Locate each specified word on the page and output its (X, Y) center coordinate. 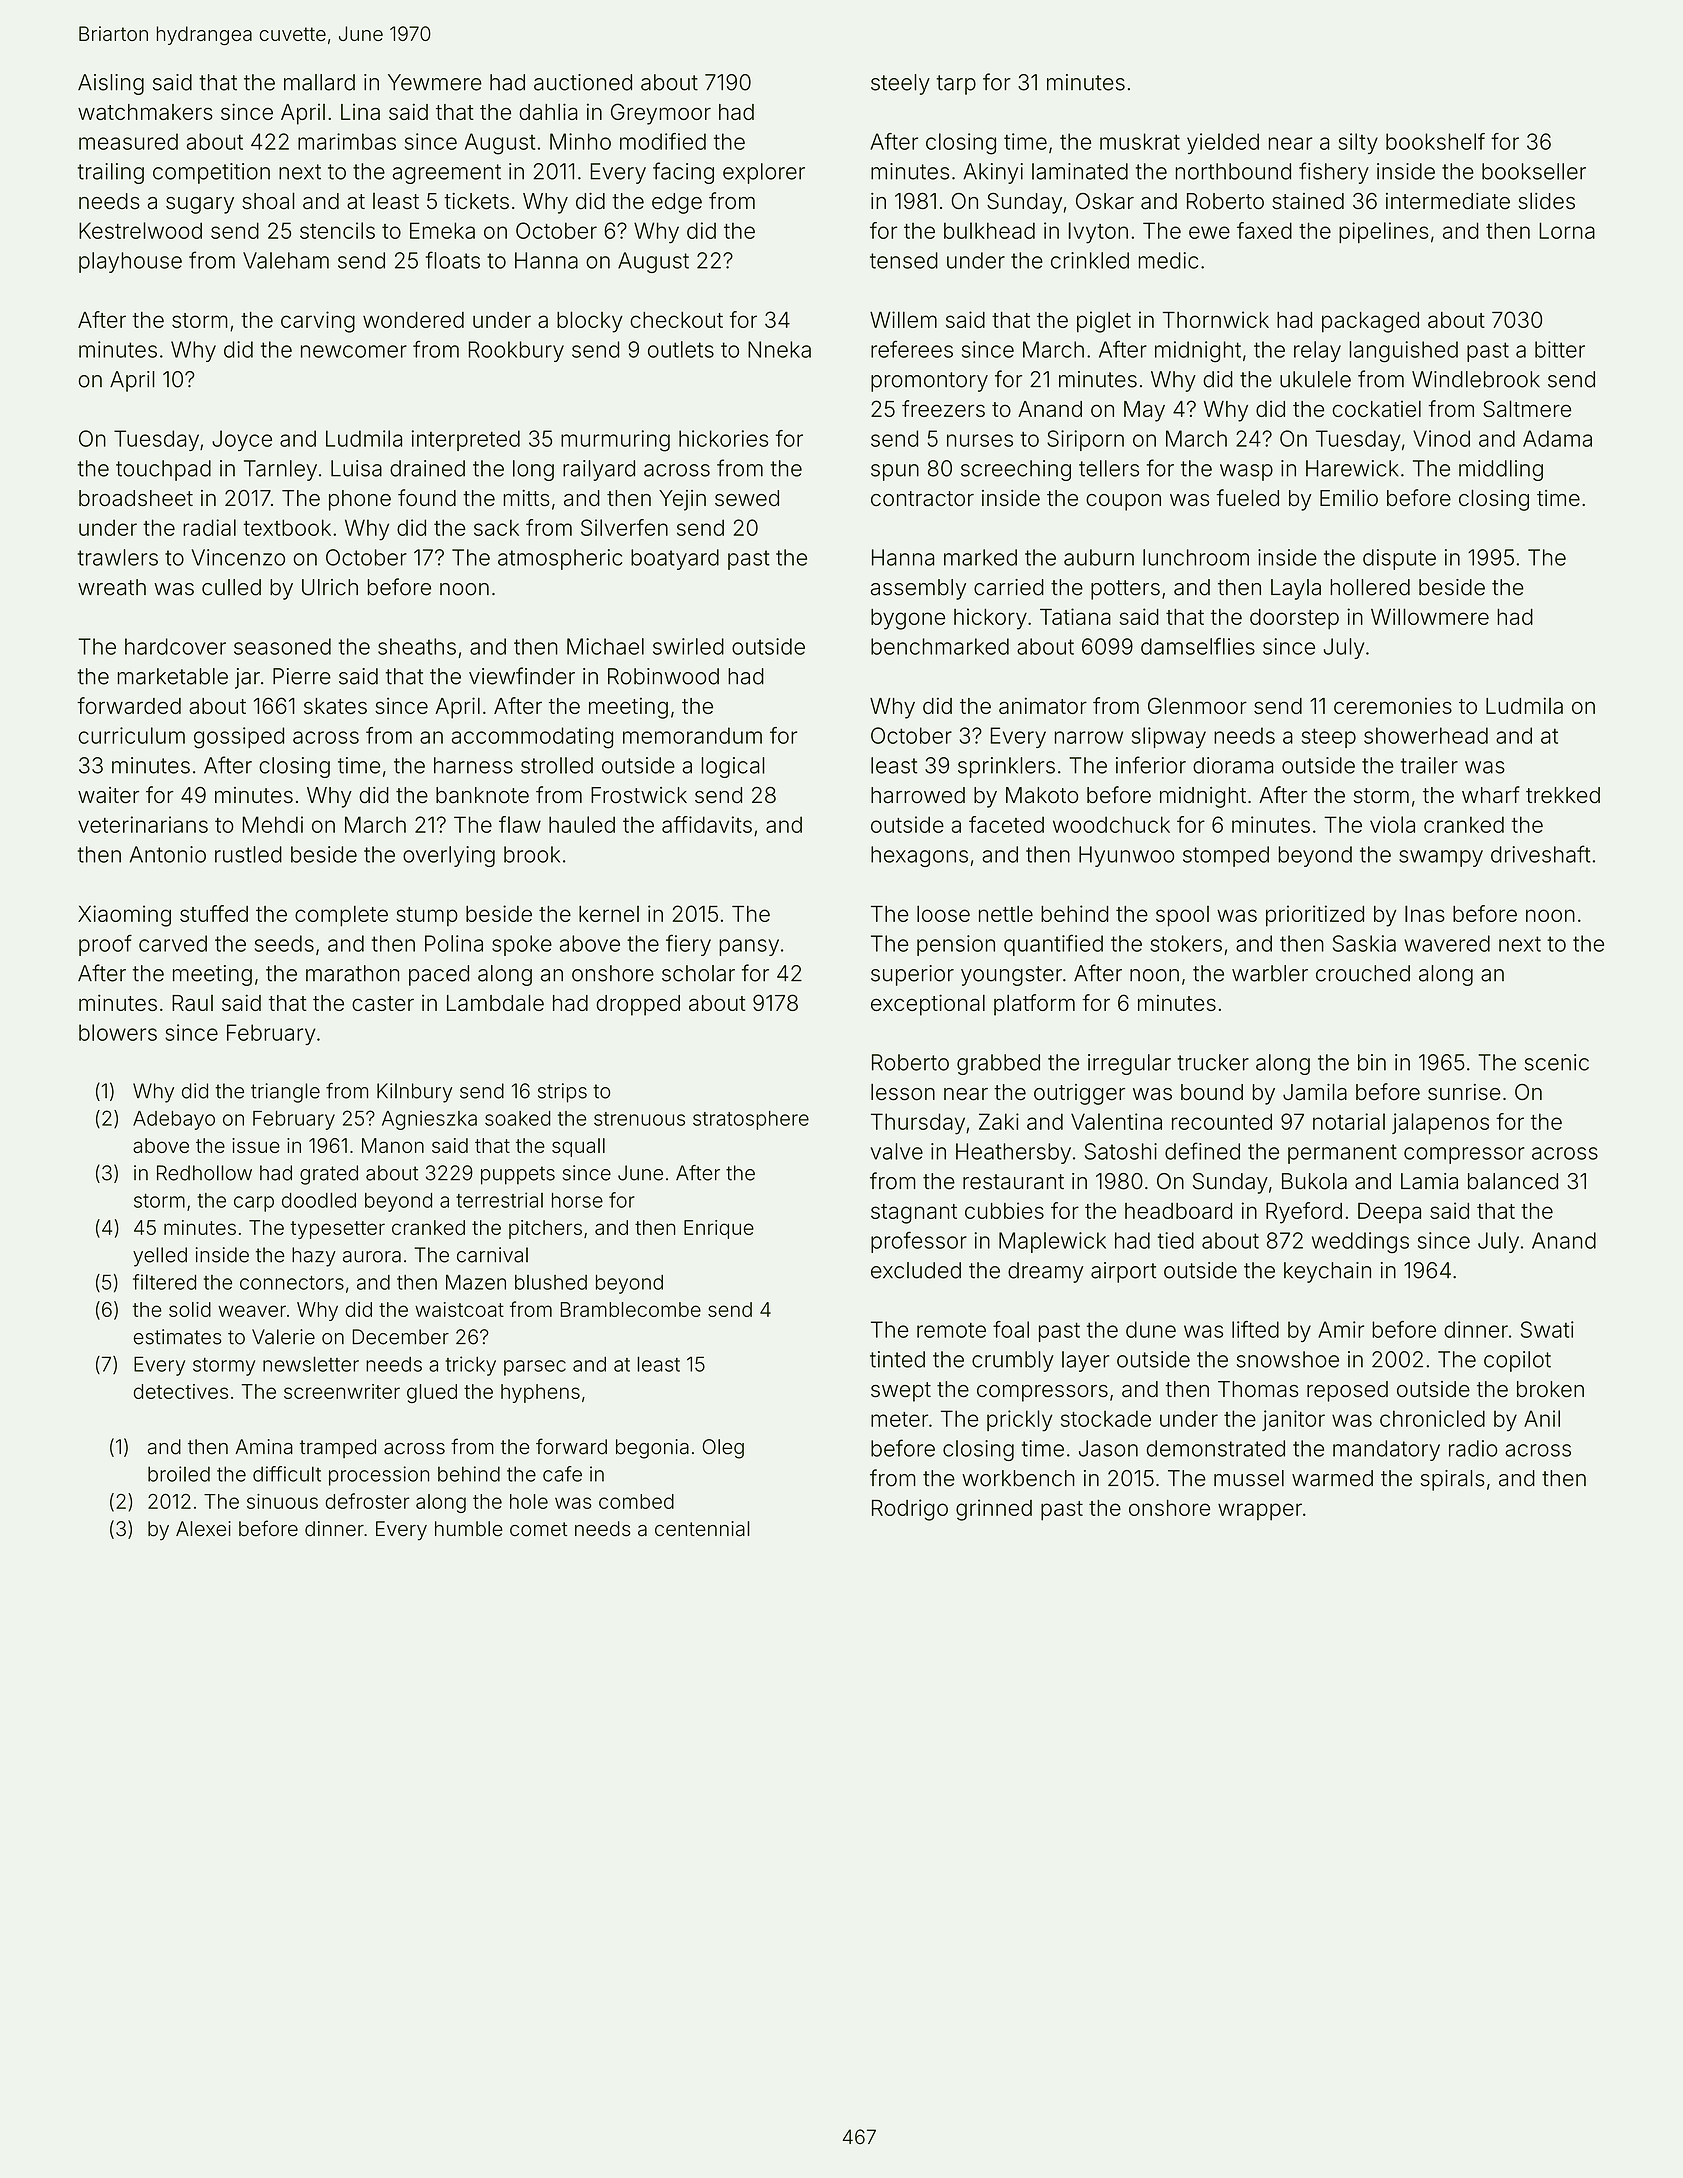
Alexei (203, 1529)
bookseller (1534, 171)
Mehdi (273, 824)
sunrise (1464, 1092)
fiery (688, 945)
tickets (476, 201)
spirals (1452, 1480)
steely (900, 84)
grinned (994, 1510)
